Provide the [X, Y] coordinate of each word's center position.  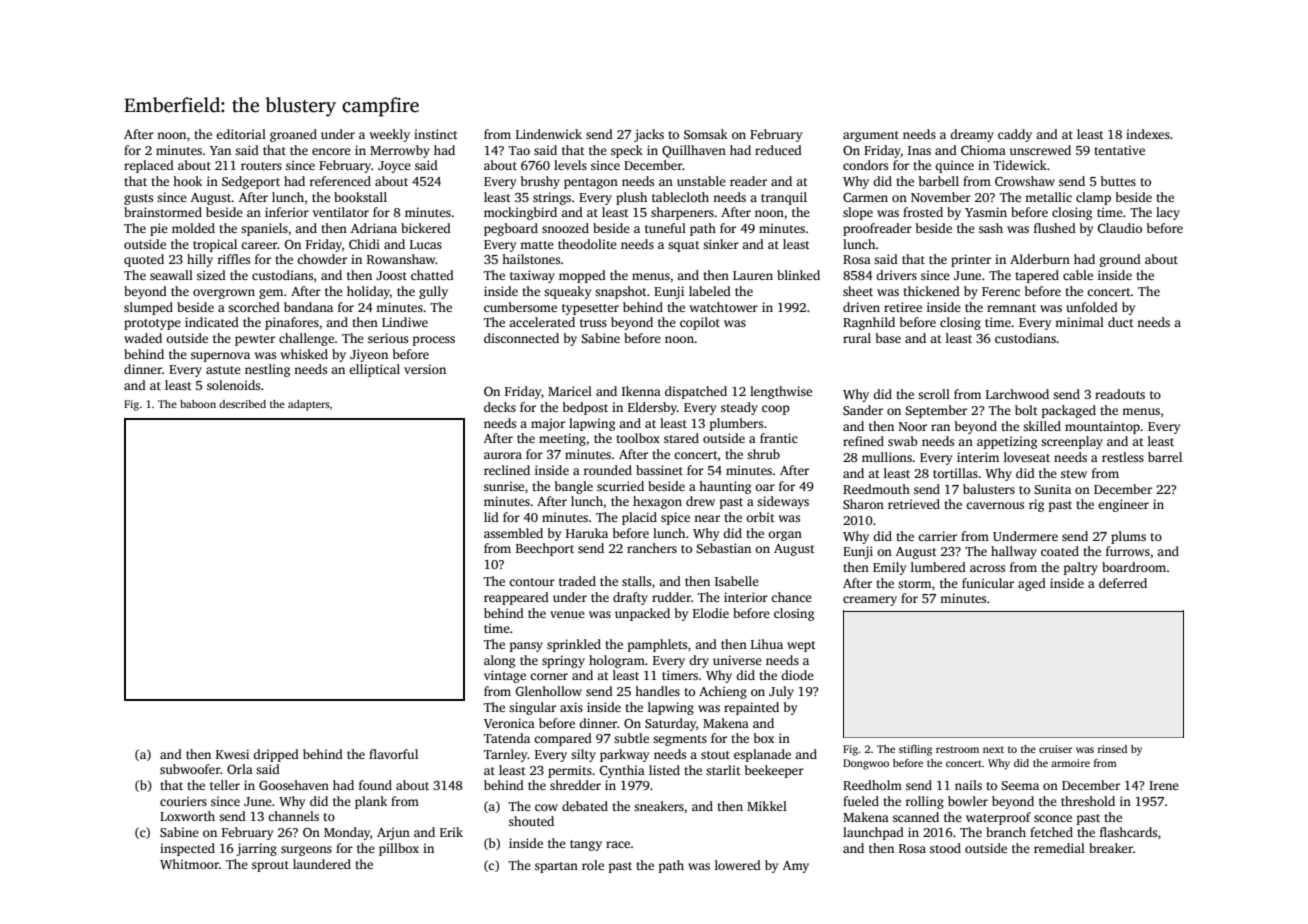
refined [863, 441]
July [781, 692]
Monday [347, 833]
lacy [1168, 213]
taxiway [532, 276]
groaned [293, 135]
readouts [1120, 394]
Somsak [706, 134]
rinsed [1112, 749]
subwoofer [190, 769]
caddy [1015, 135]
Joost [391, 275]
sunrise [504, 486]
